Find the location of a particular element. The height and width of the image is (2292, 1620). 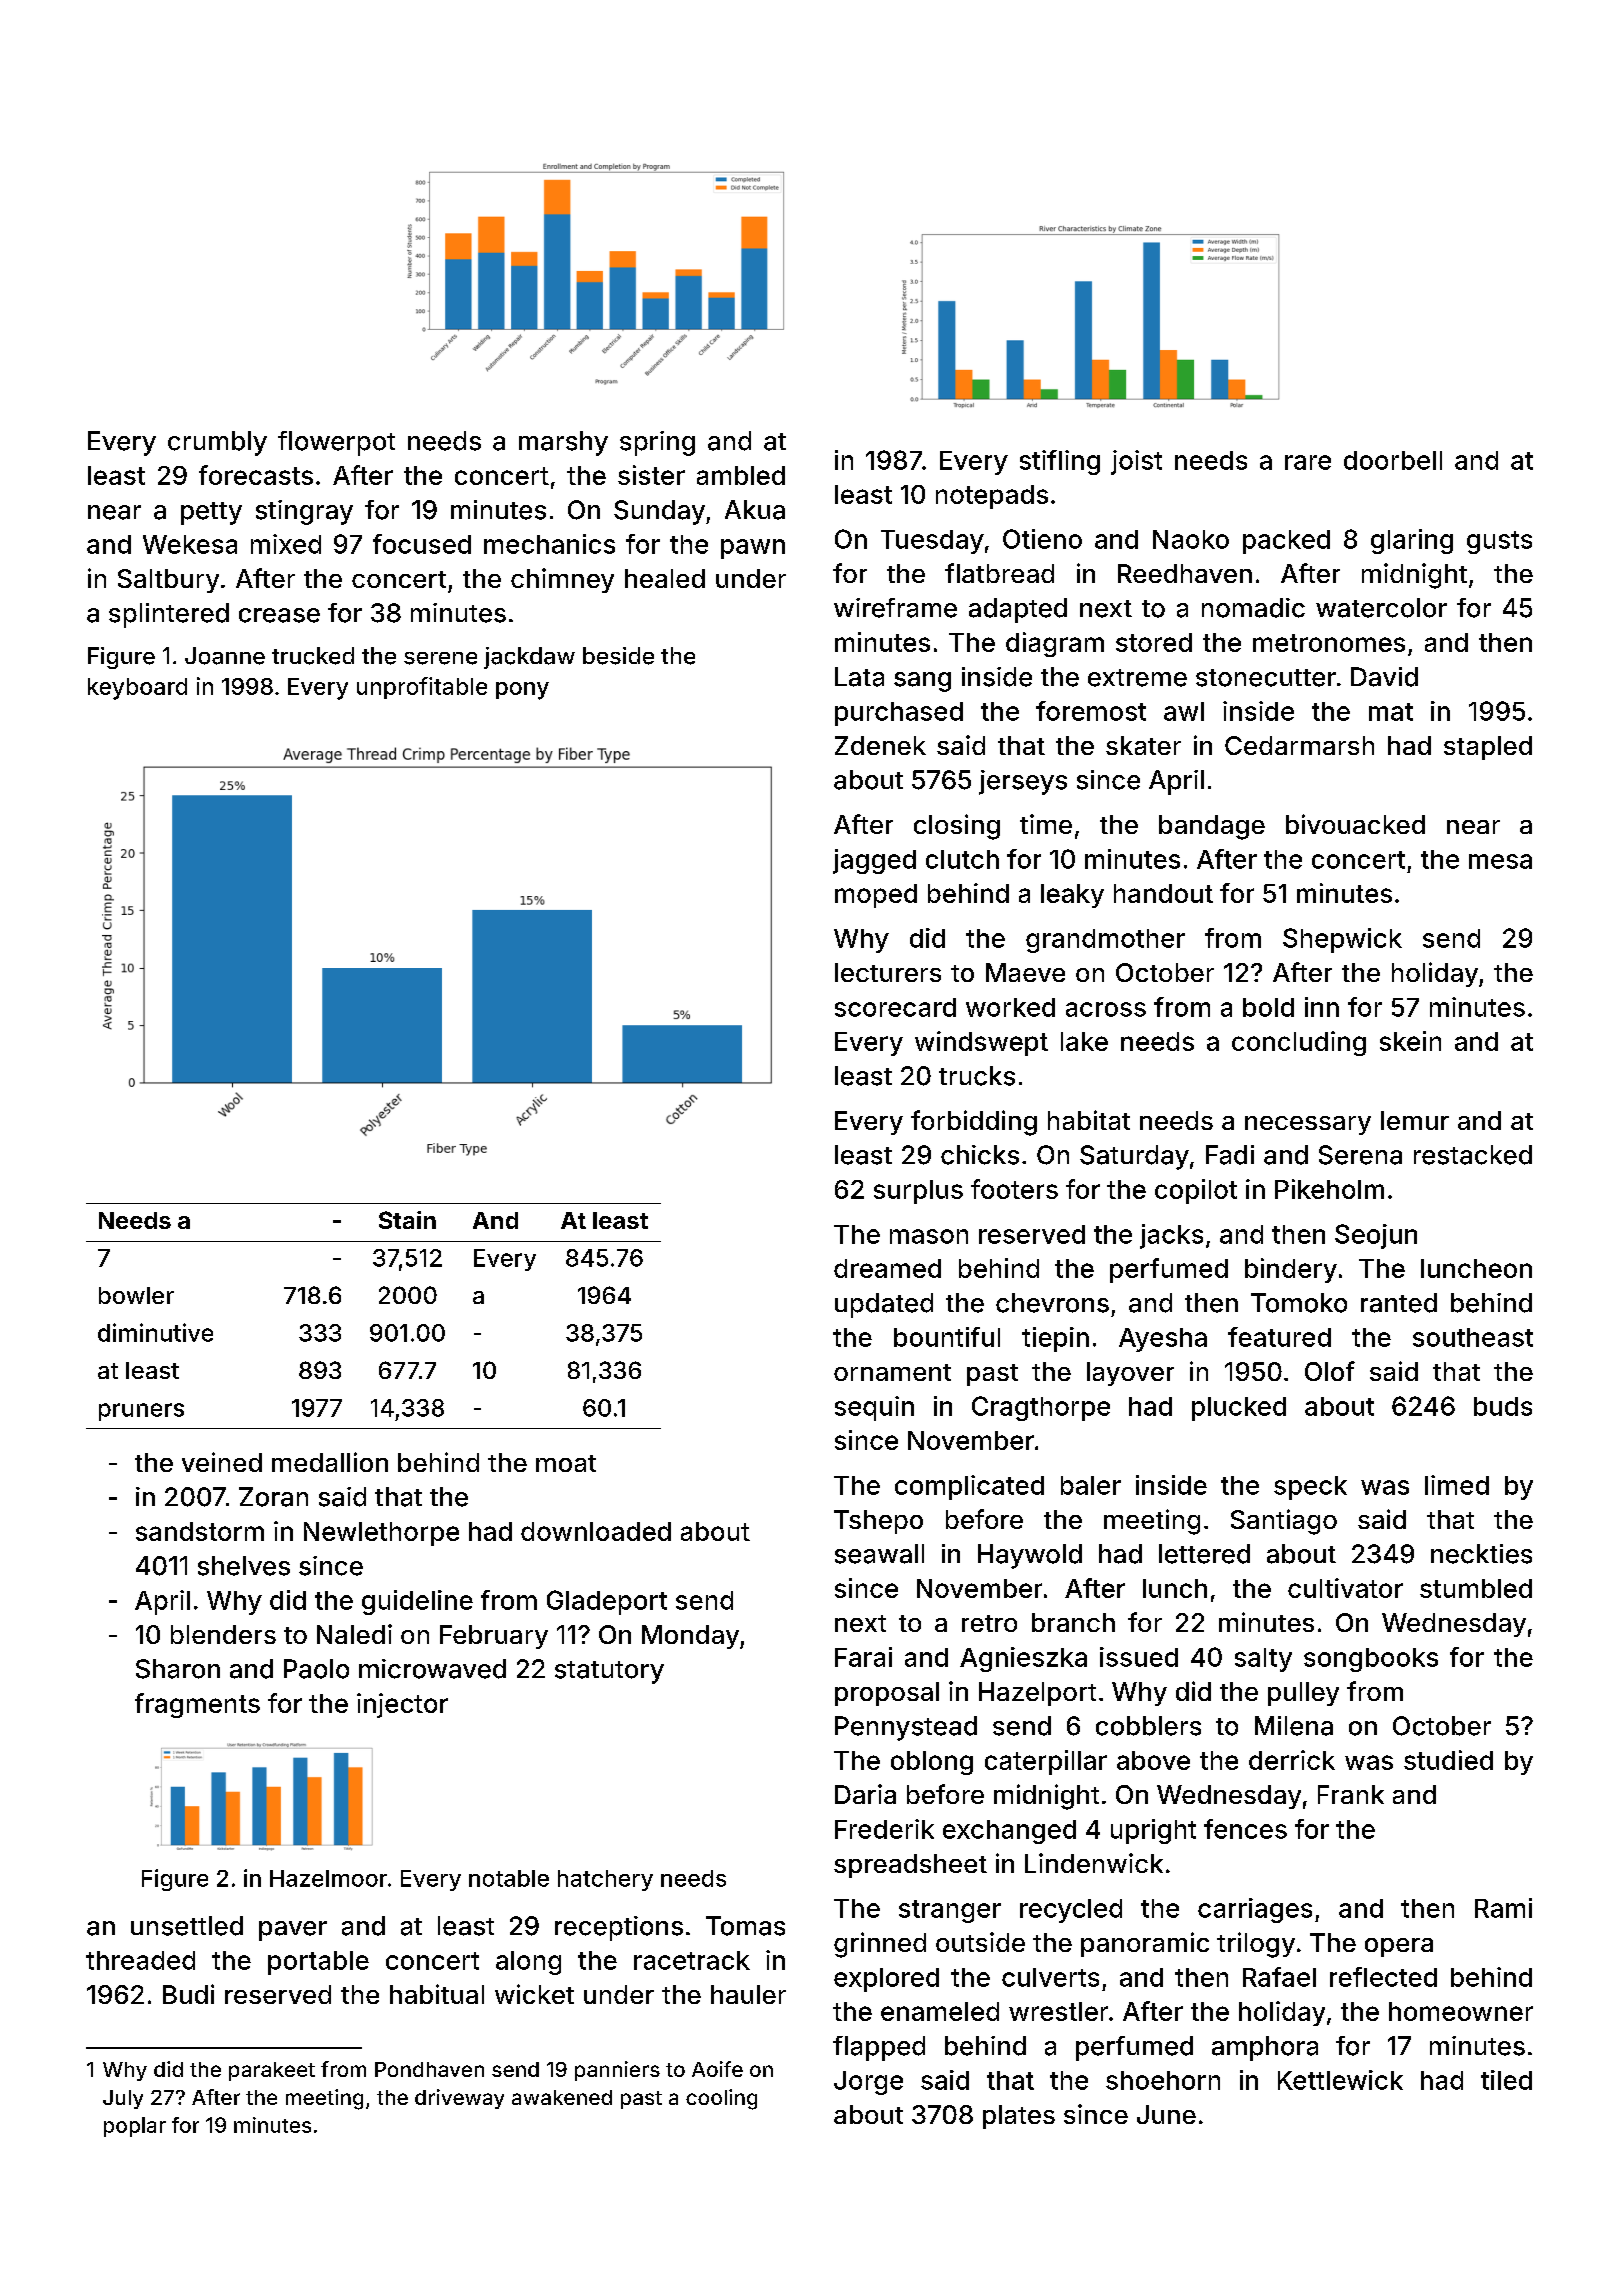

unprofitable is located at coordinates (422, 688).
